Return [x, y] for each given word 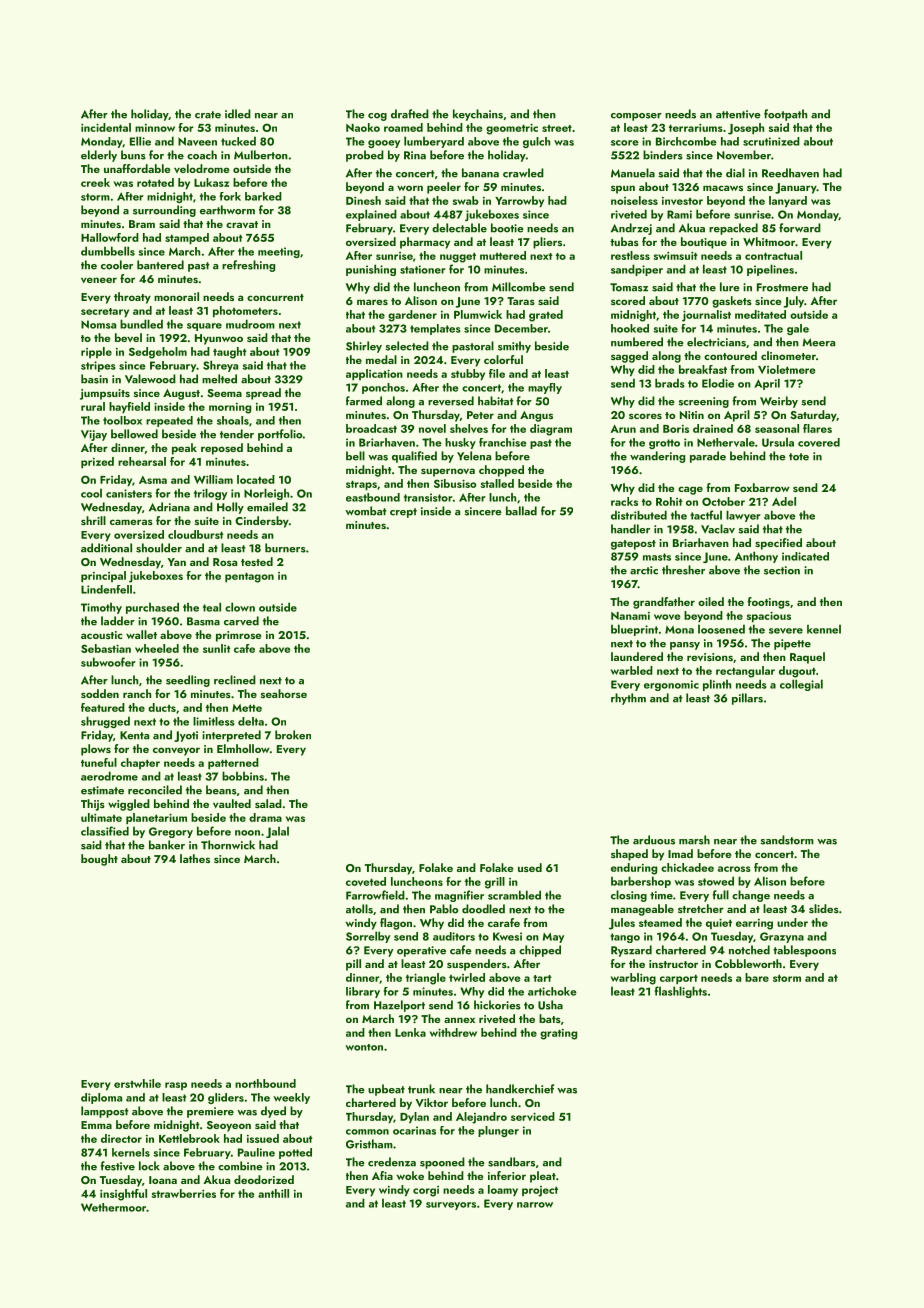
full [720, 895]
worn [410, 188]
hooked [630, 328]
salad [268, 803]
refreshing [248, 266]
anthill [273, 1193]
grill [495, 883]
